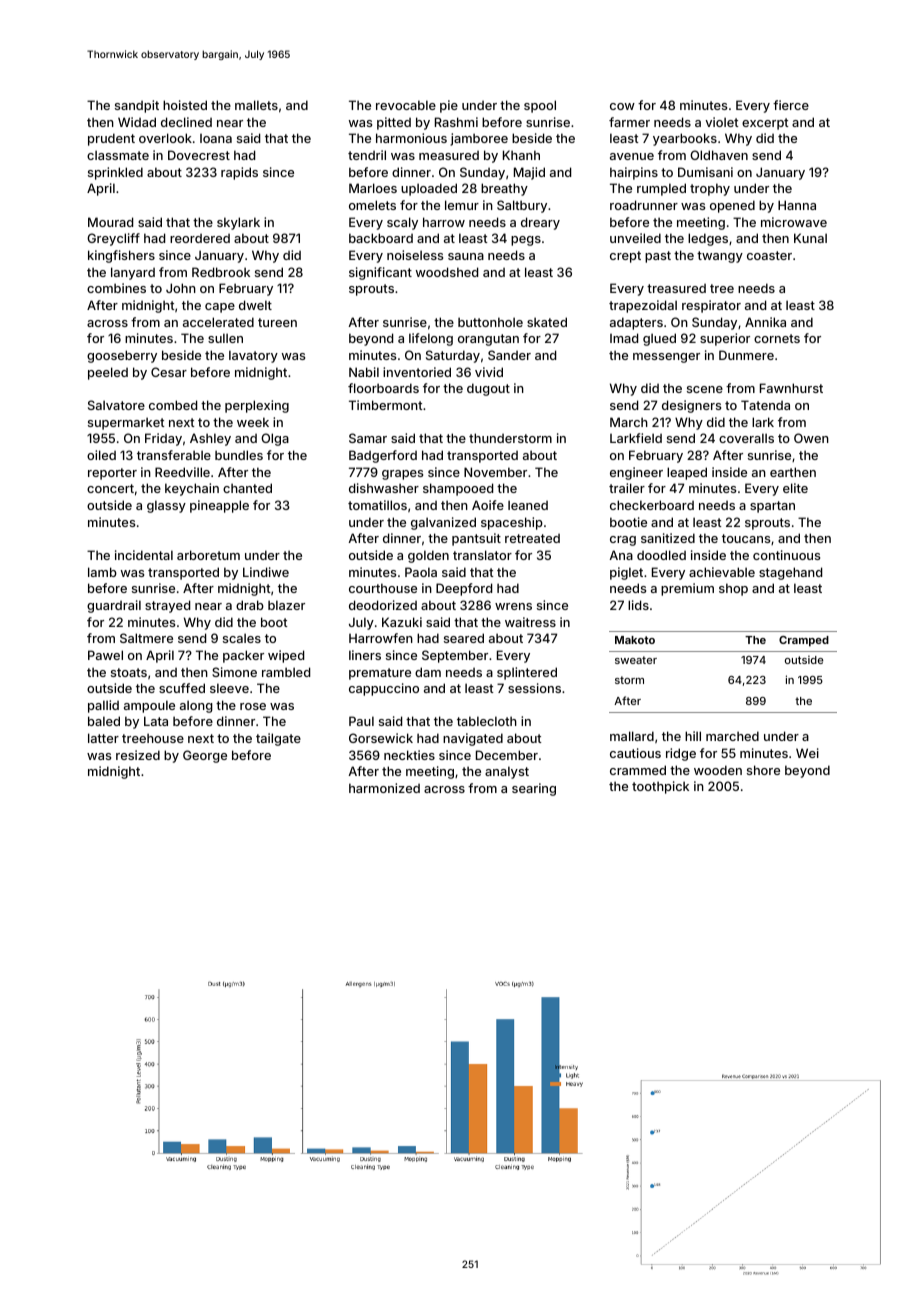 This screenshot has height=1308, width=924. Describe the element at coordinates (632, 736) in the screenshot. I see `mallard` at that location.
